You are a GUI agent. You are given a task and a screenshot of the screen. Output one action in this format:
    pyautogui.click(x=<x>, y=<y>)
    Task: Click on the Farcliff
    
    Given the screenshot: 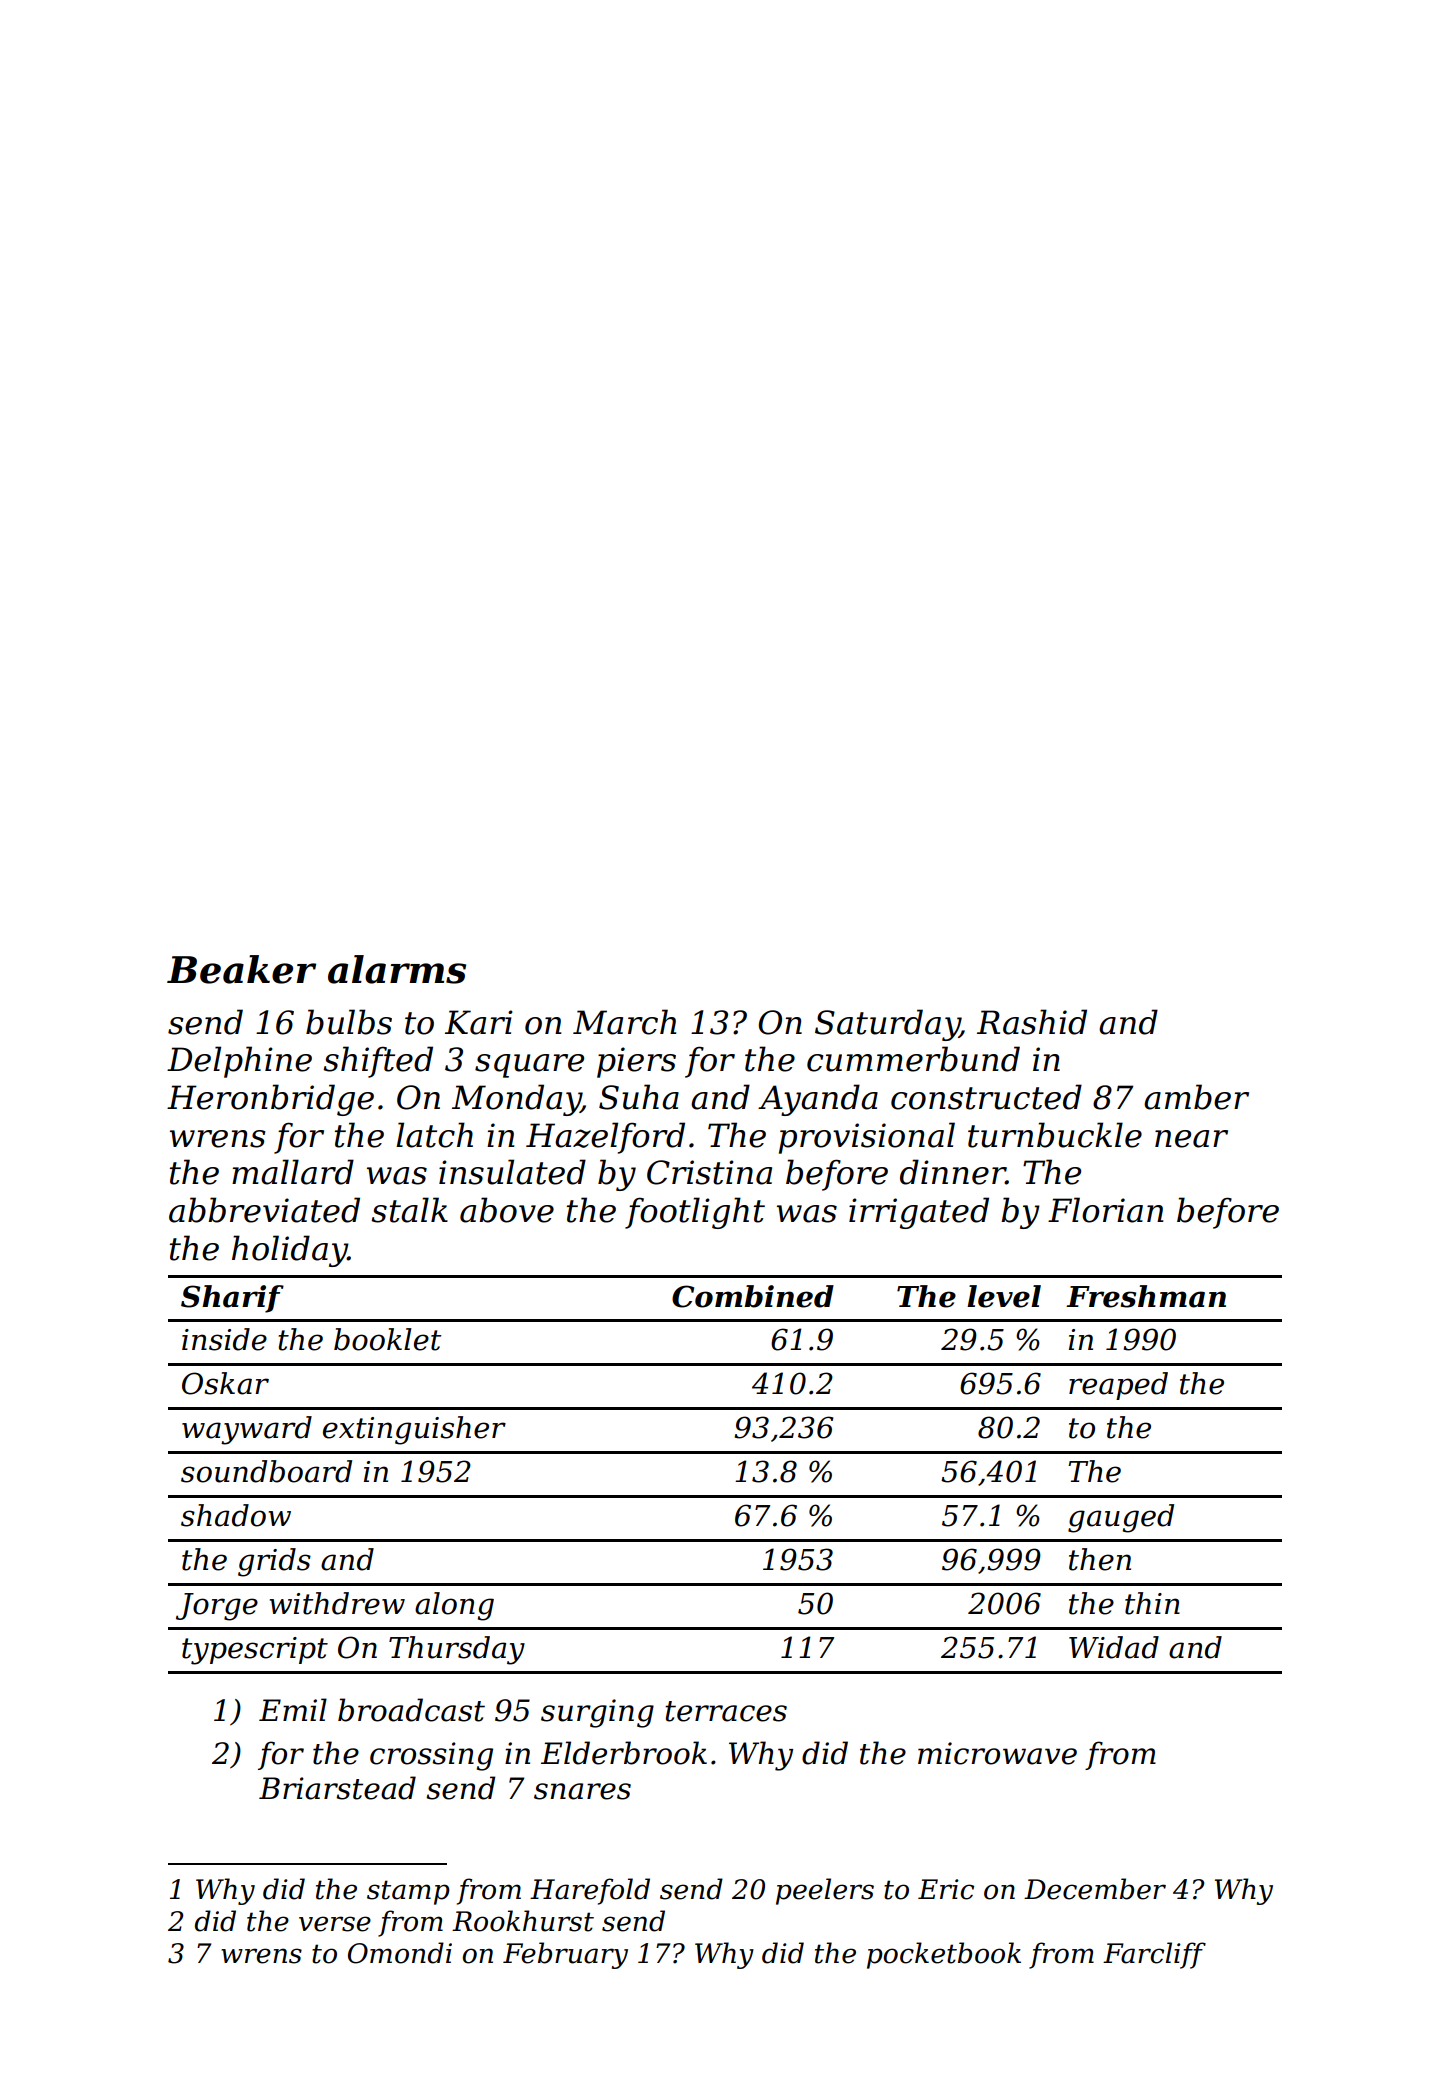 What is the action you would take?
    pyautogui.click(x=1154, y=1955)
